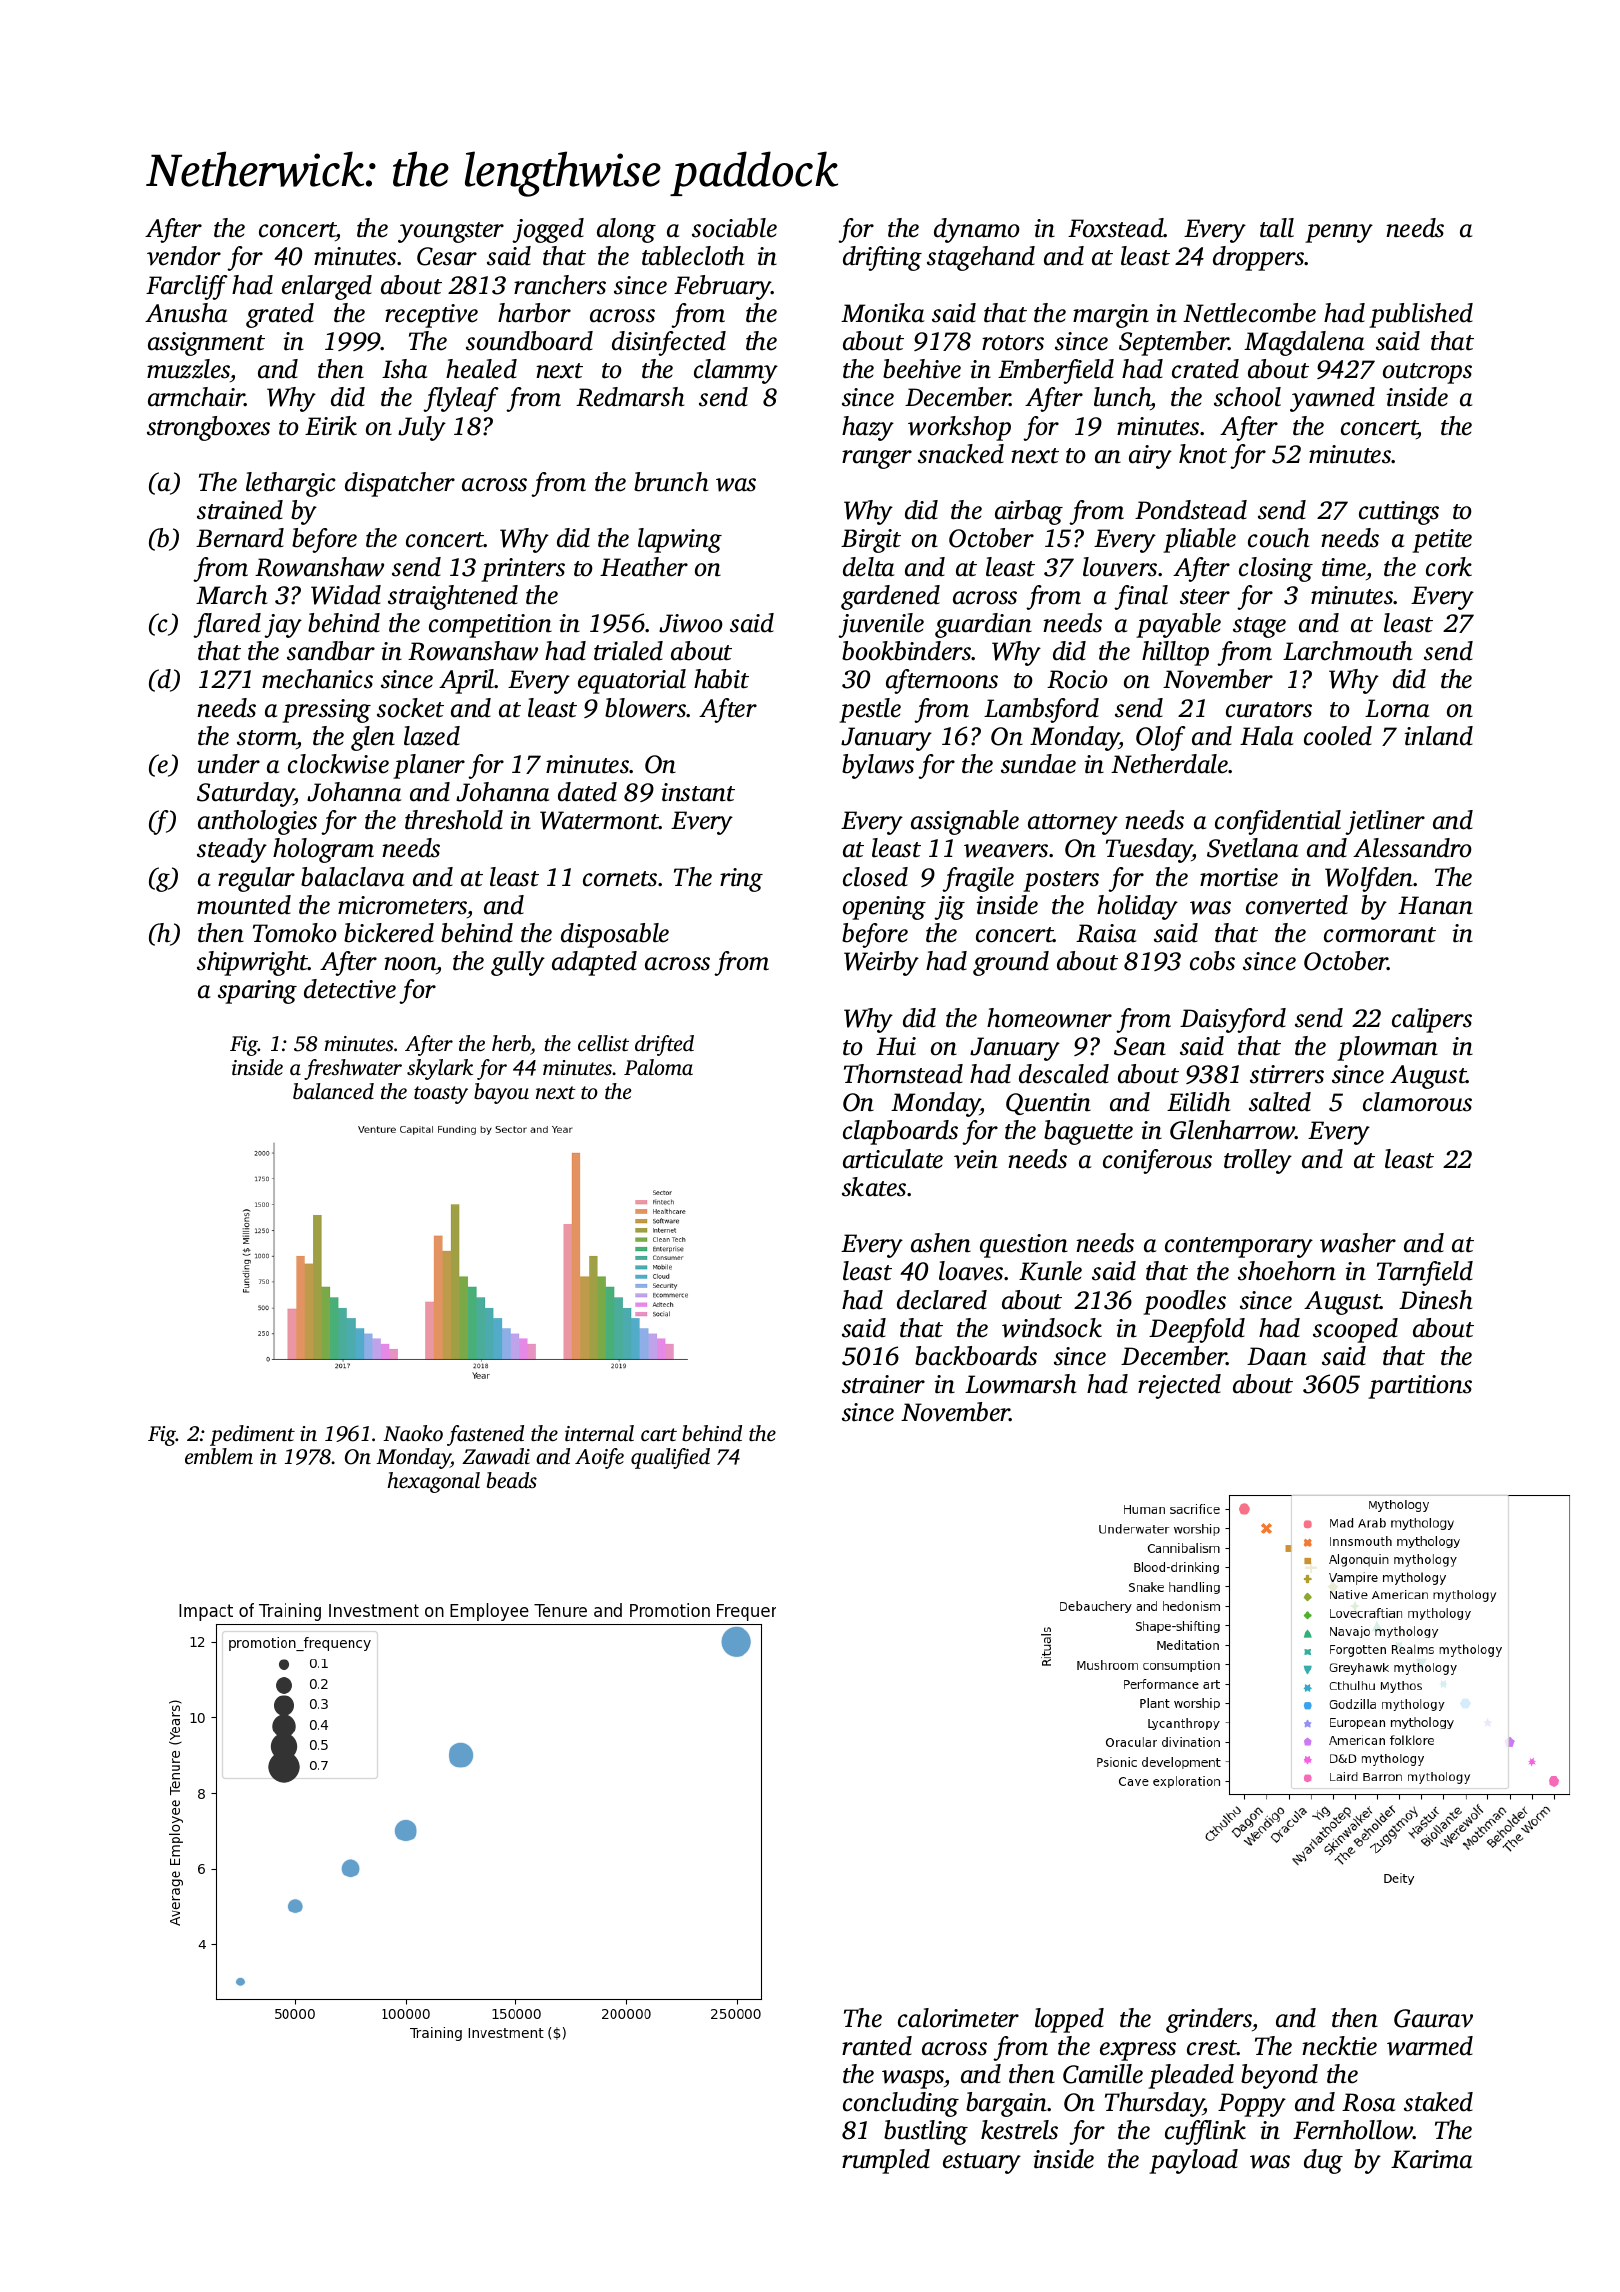 The image size is (1620, 2292). I want to click on along, so click(626, 230).
